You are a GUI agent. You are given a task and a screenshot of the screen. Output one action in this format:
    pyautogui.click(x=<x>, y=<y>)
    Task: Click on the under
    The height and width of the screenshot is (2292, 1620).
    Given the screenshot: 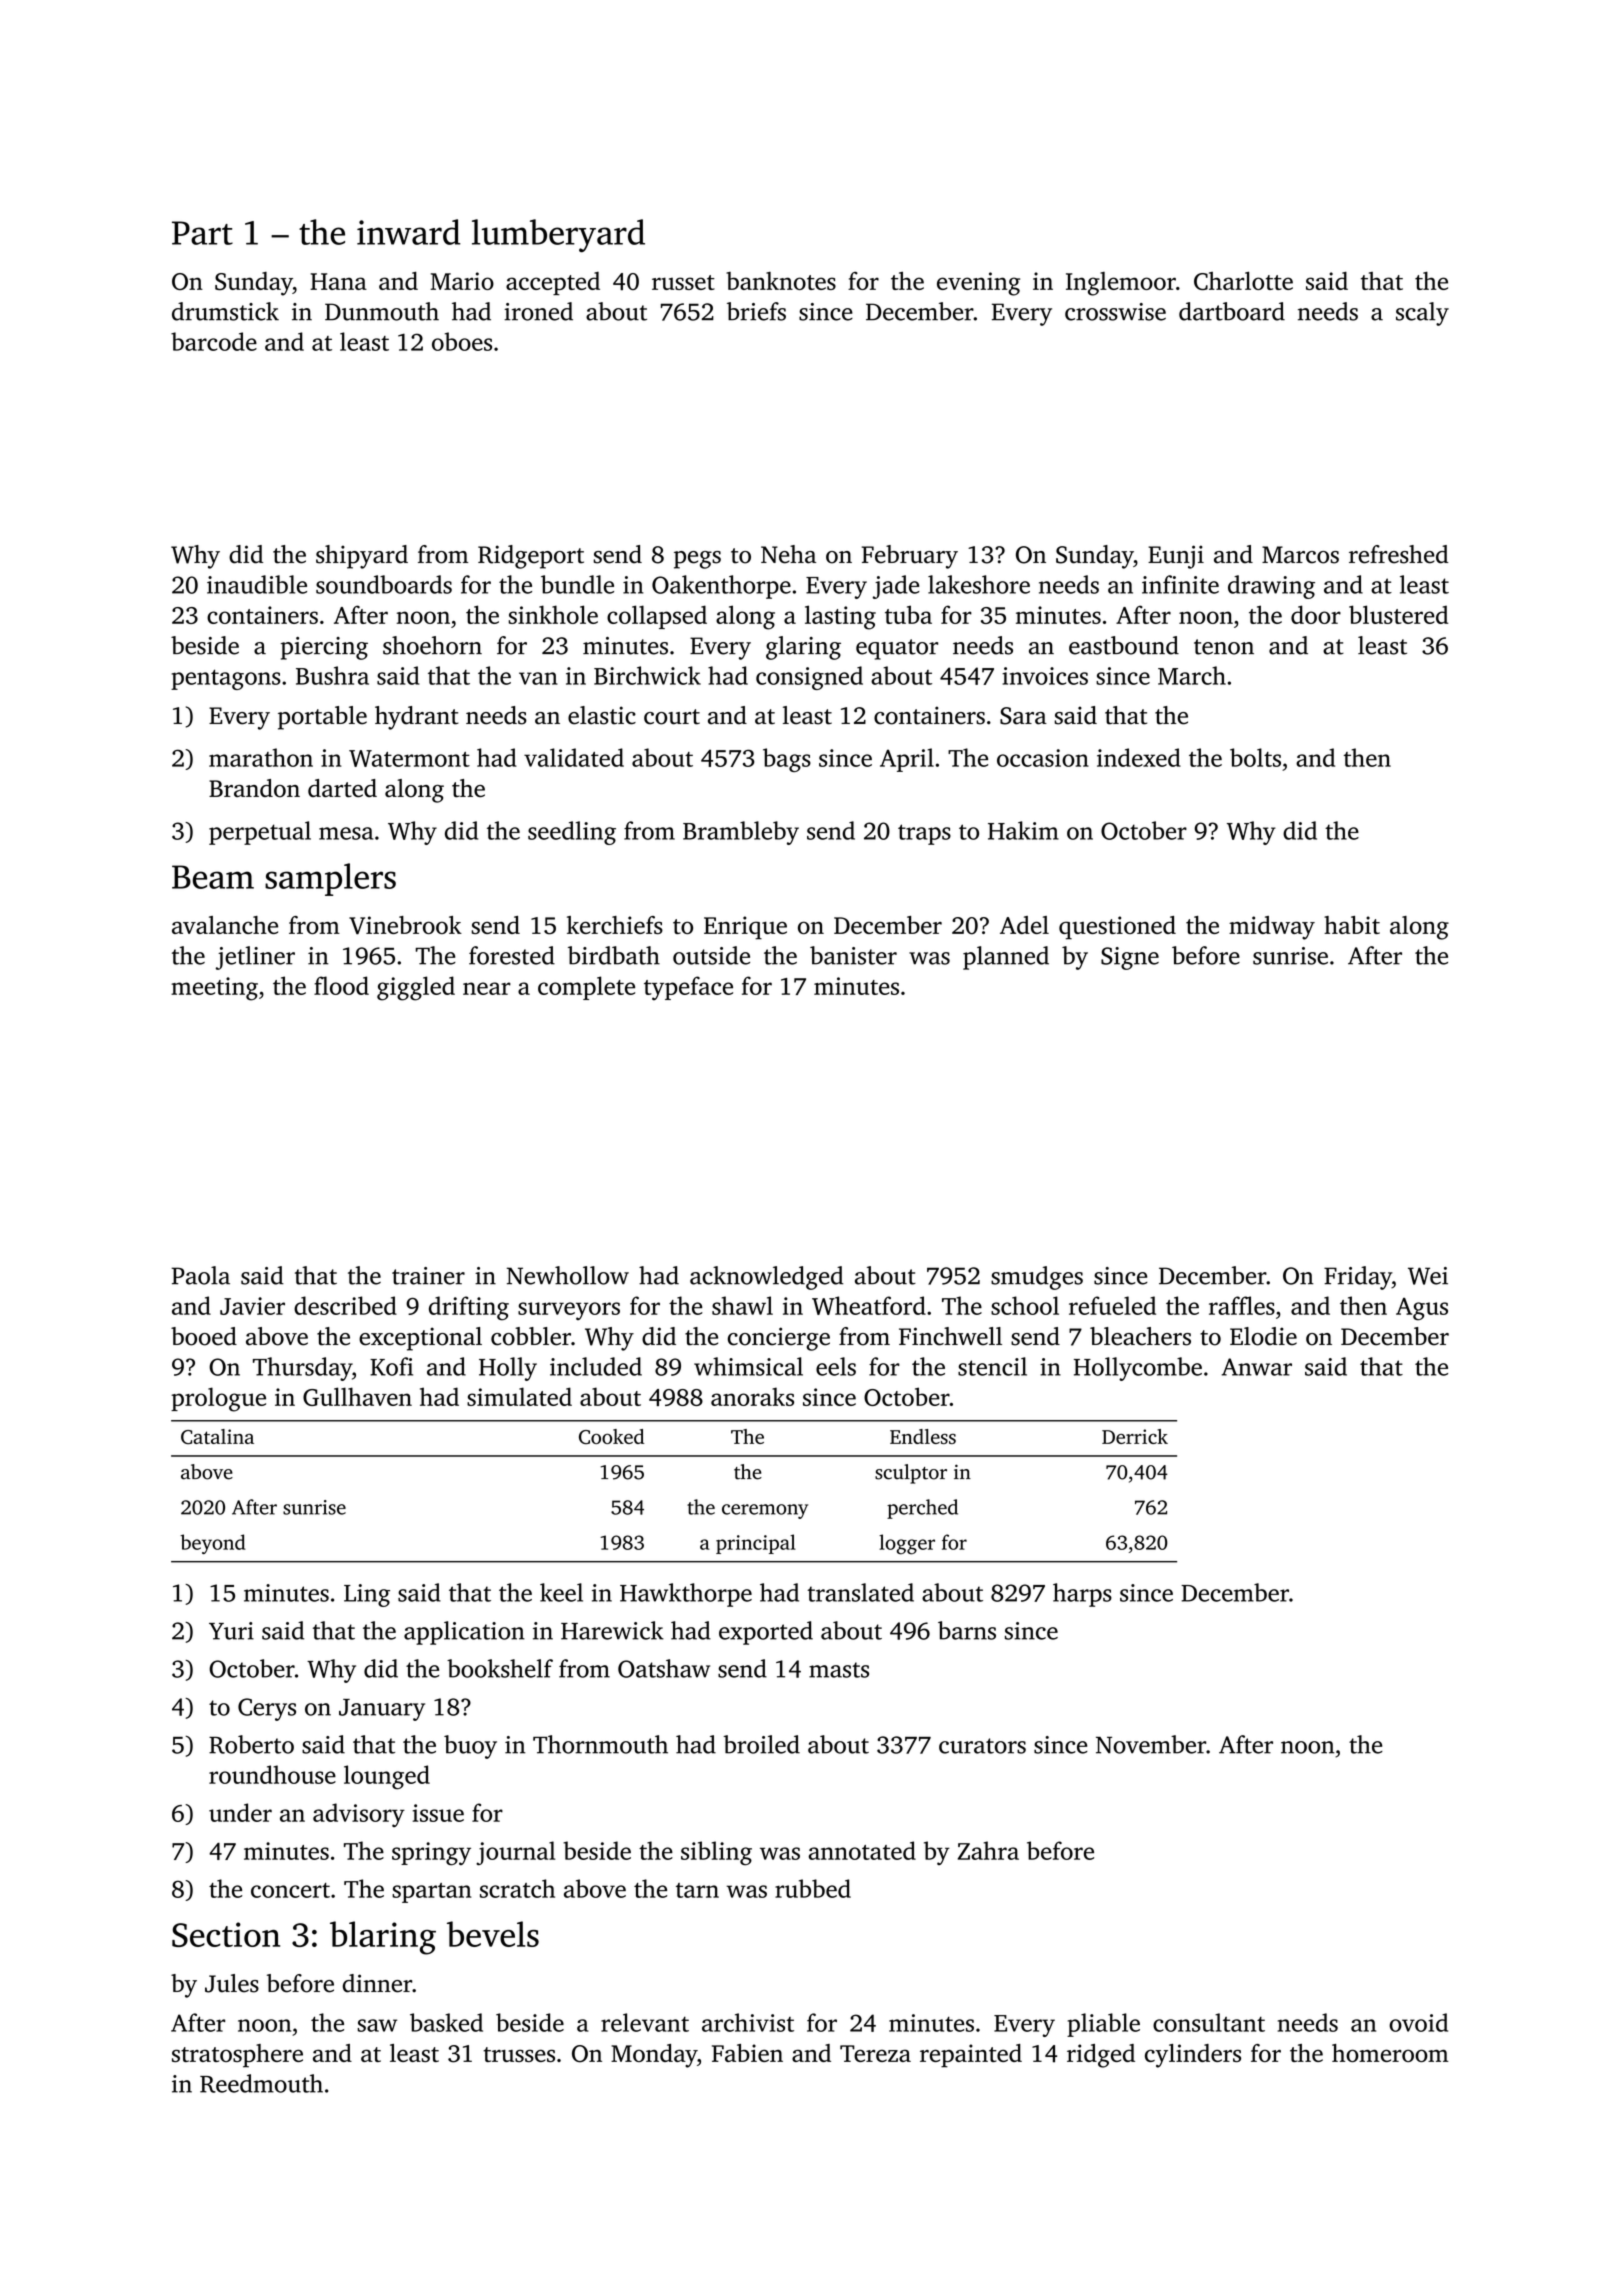 What is the action you would take?
    pyautogui.click(x=240, y=1812)
